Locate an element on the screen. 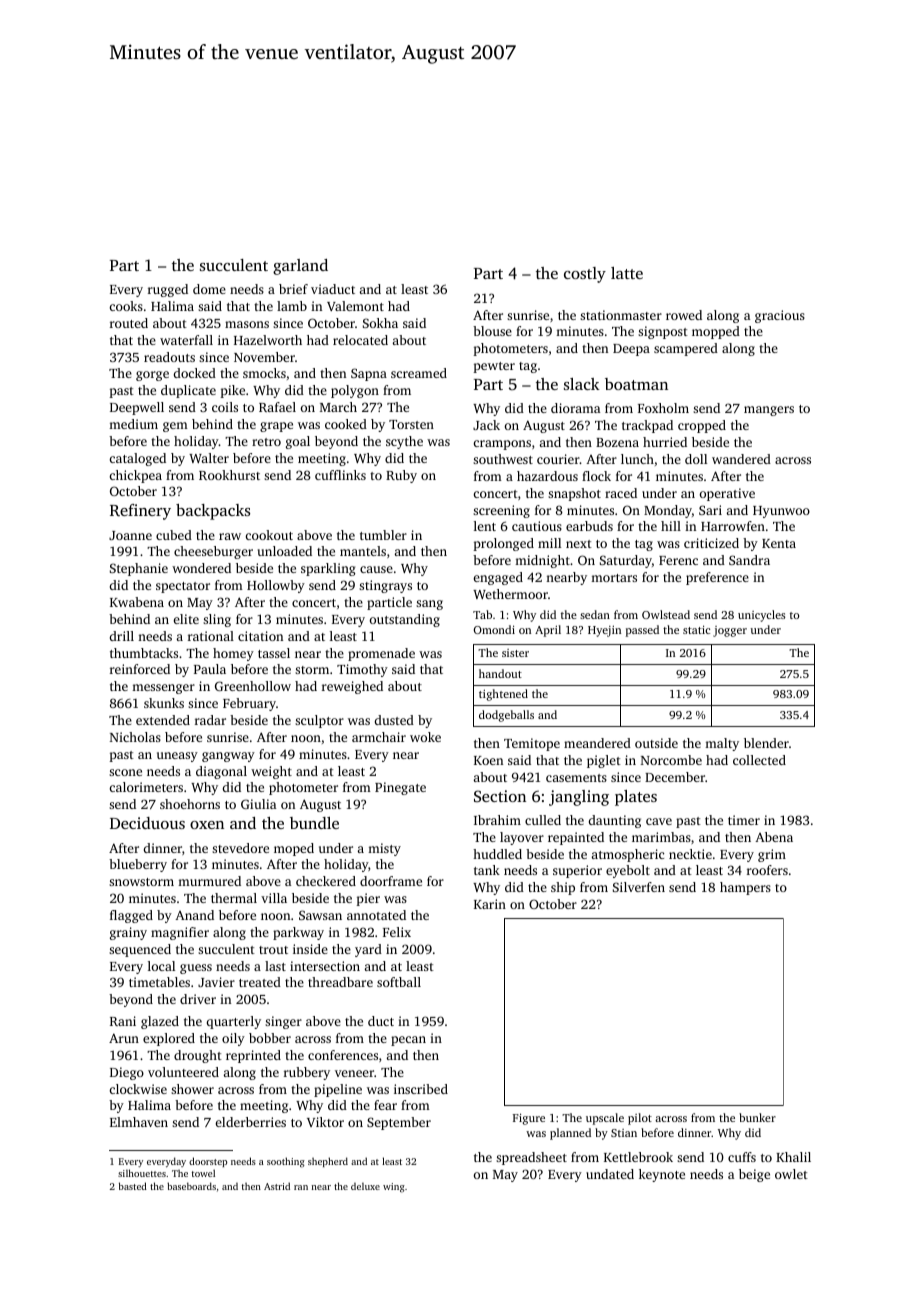 This screenshot has height=1308, width=924. bunker is located at coordinates (757, 1117).
